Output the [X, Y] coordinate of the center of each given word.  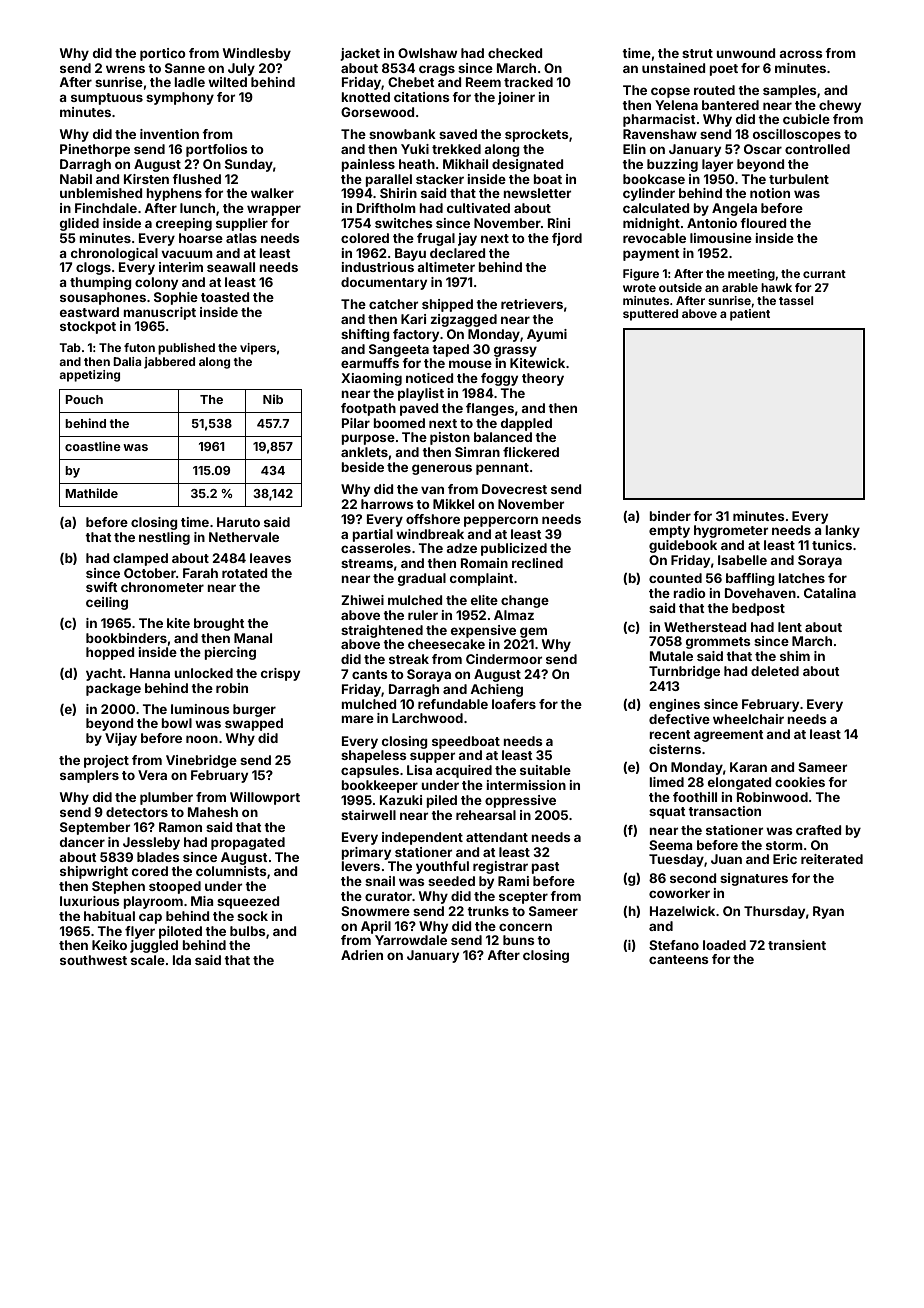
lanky [842, 531]
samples [790, 91]
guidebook [683, 546]
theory [543, 379]
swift [102, 587]
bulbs [248, 931]
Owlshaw [427, 53]
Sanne [185, 68]
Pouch [84, 399]
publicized [514, 549]
